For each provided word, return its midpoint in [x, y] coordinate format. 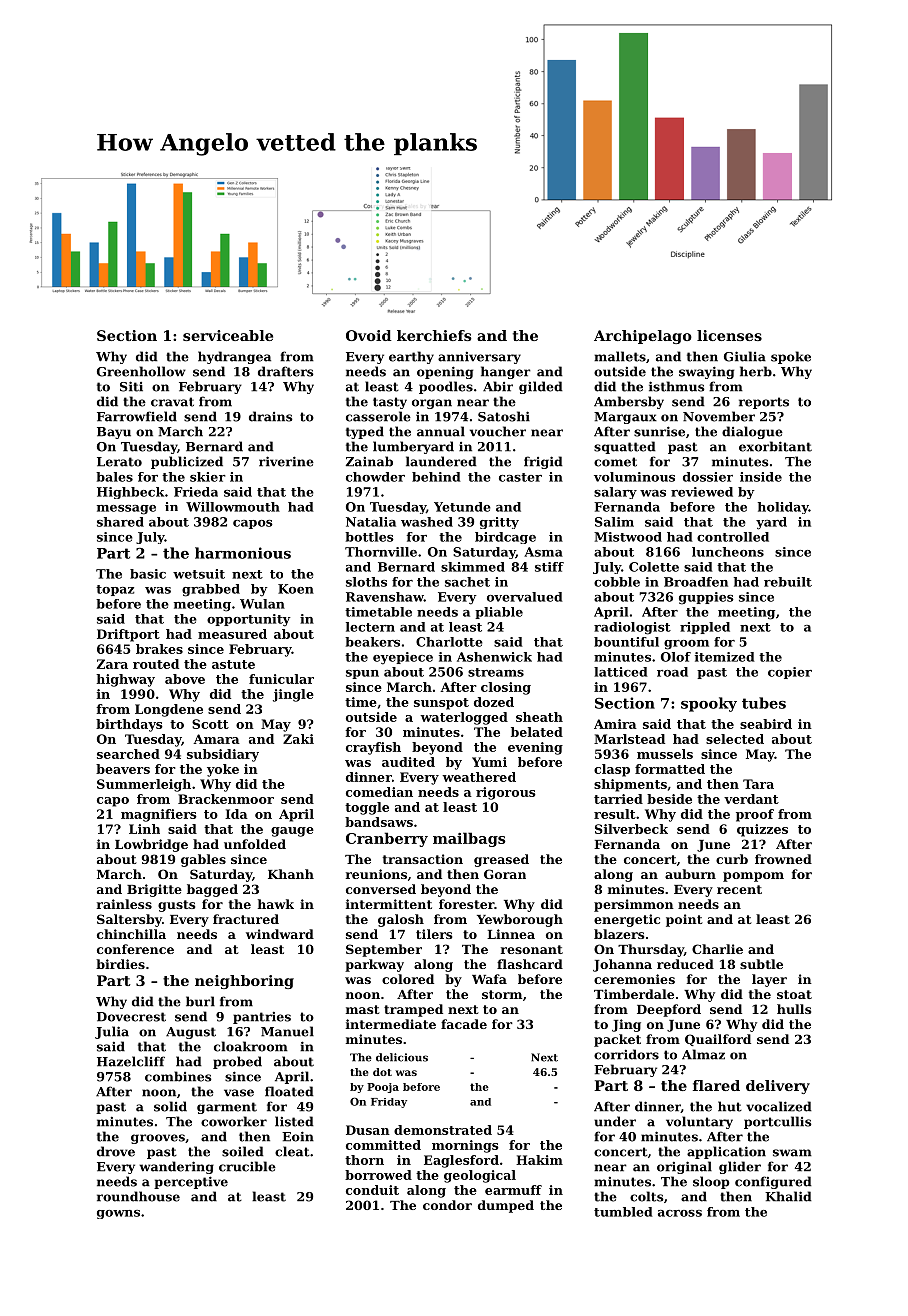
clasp [612, 770]
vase [239, 1093]
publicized [187, 462]
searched [128, 754]
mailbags [469, 839]
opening [445, 372]
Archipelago [643, 337]
